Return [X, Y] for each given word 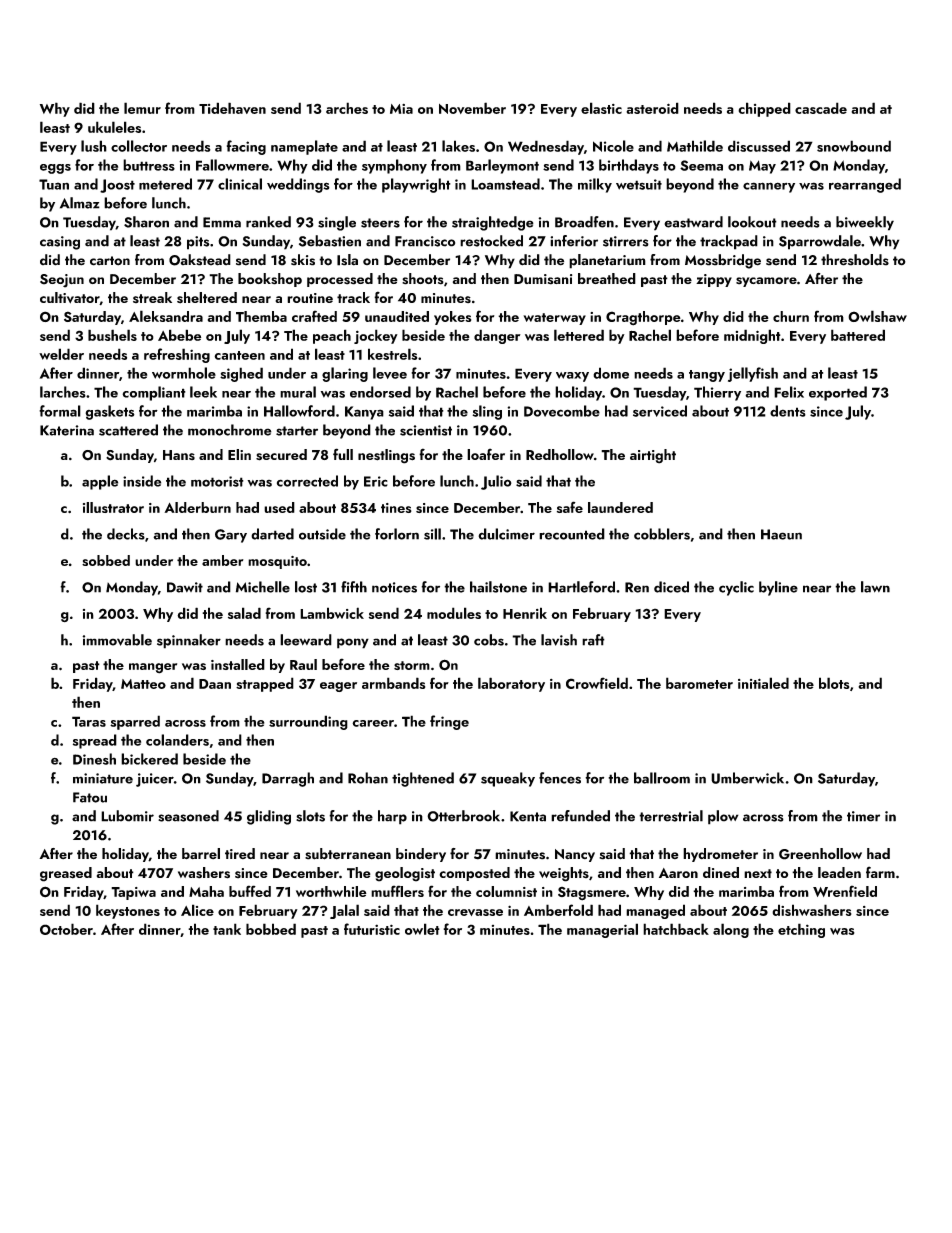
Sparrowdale [820, 242]
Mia [401, 109]
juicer [155, 780]
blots [834, 683]
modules [454, 613]
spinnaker [189, 641]
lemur [142, 108]
